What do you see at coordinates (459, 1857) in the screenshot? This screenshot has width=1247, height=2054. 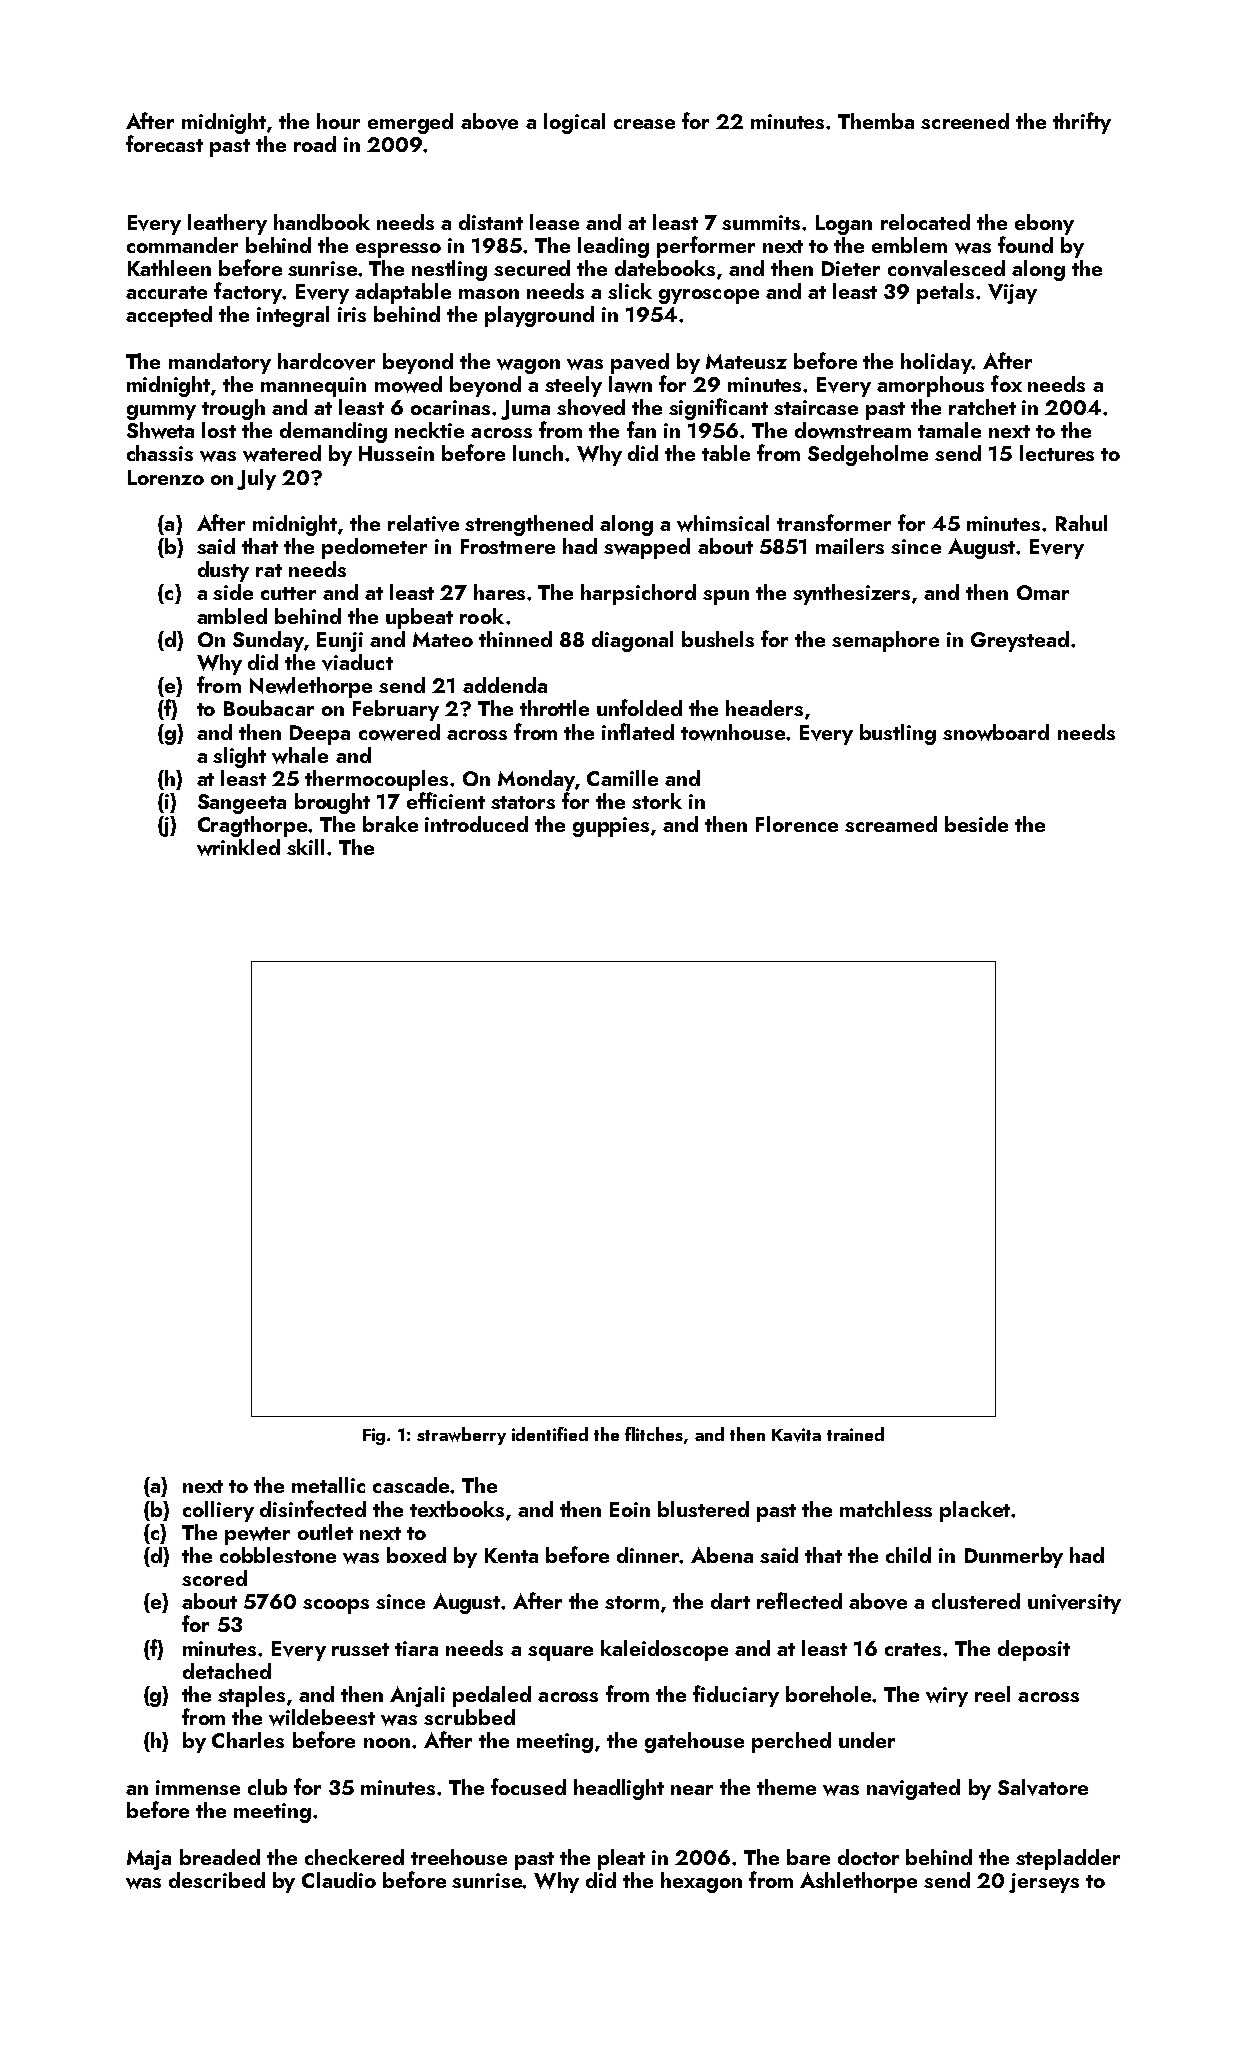 I see `treehouse` at bounding box center [459, 1857].
